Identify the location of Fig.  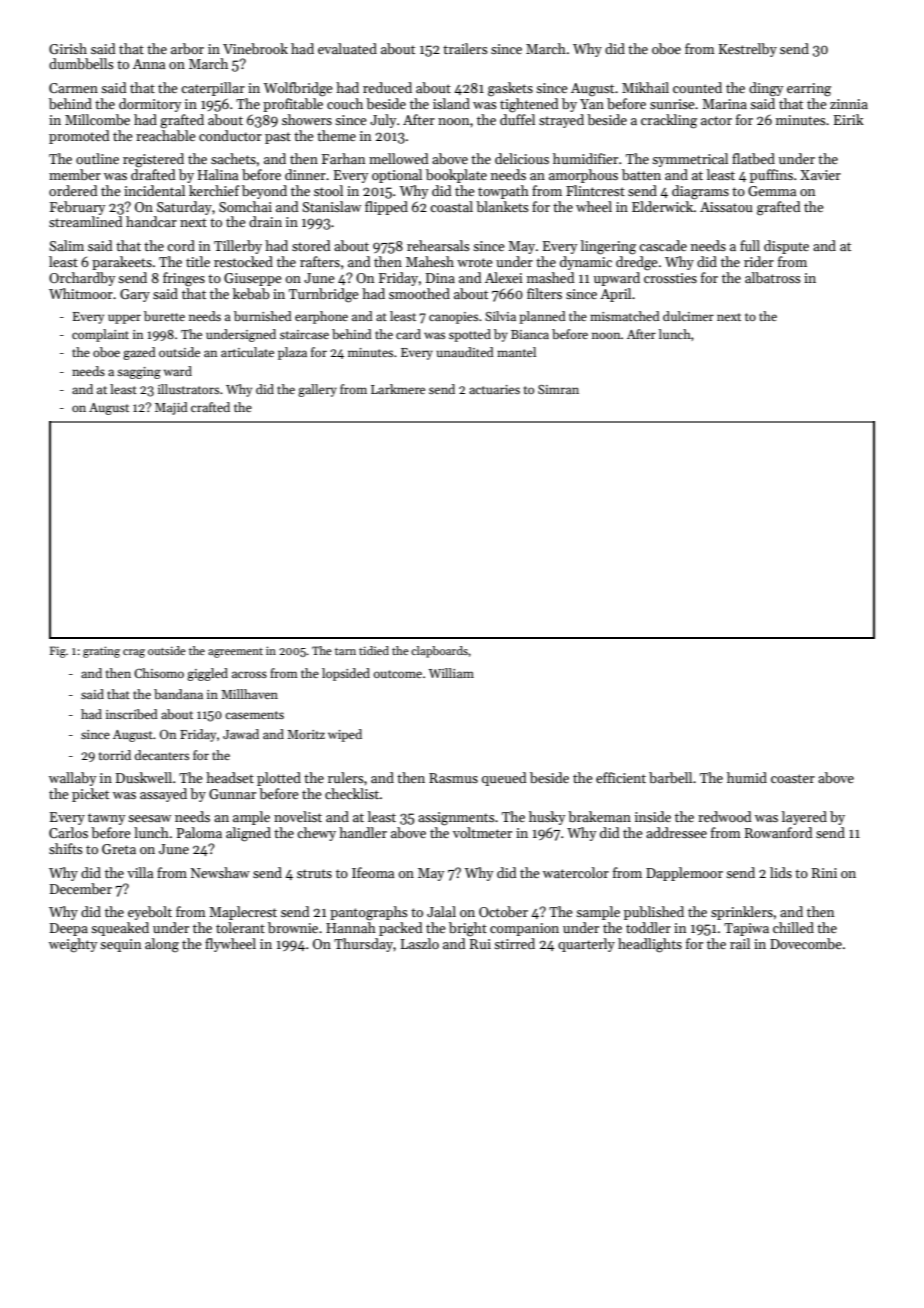
(58, 652).
